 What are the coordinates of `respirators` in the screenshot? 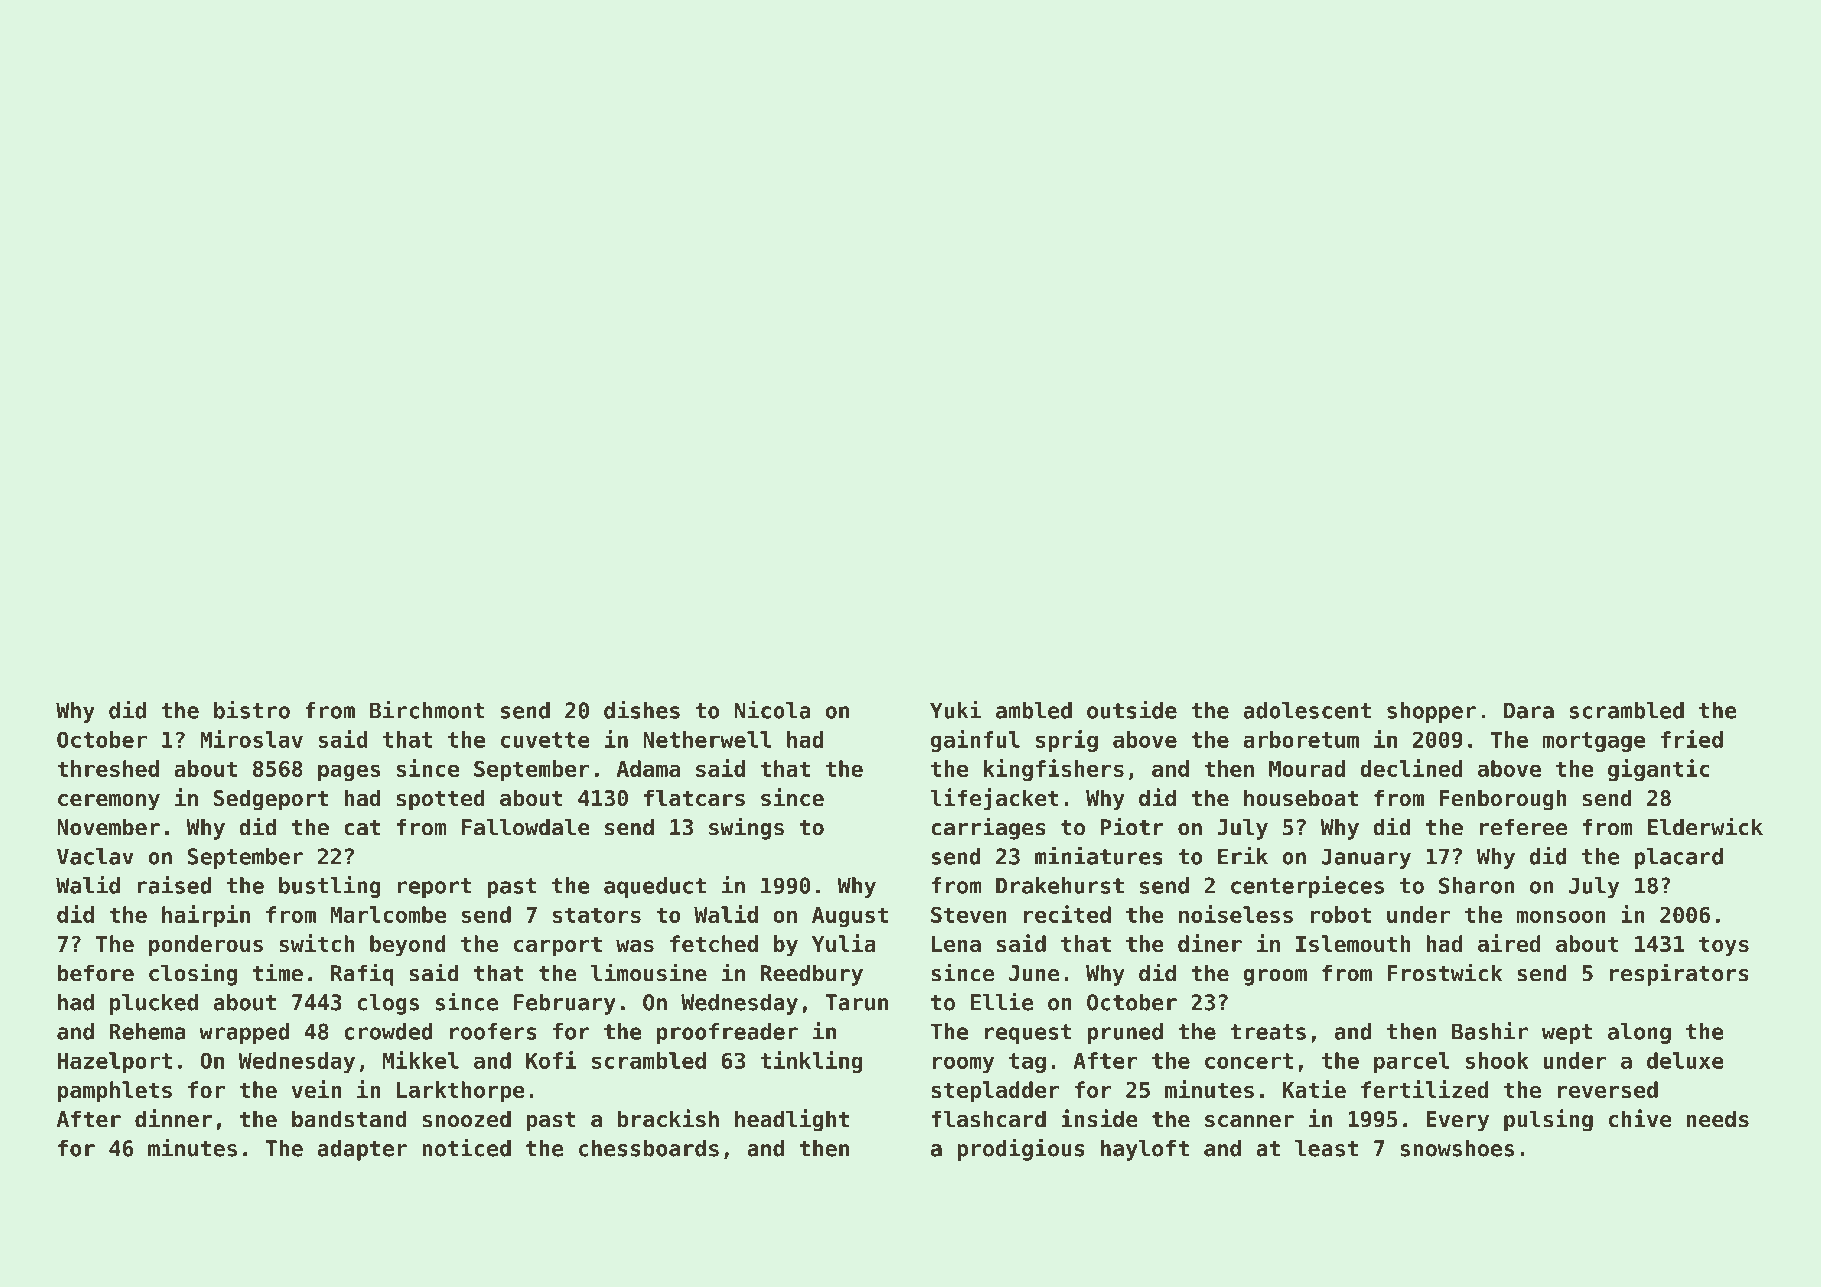 It's located at (1679, 974).
